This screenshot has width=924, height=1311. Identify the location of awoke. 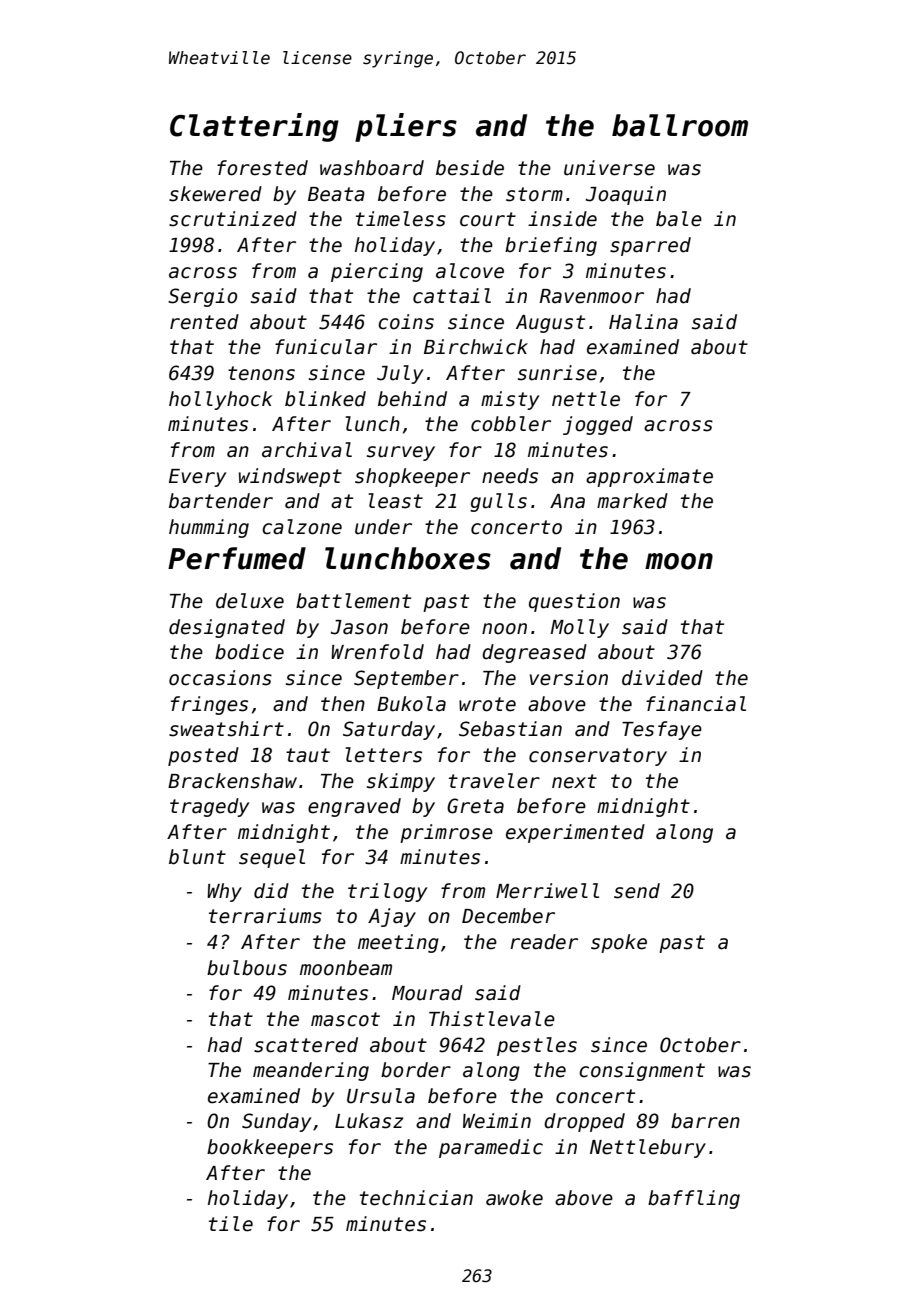
(514, 1198).
